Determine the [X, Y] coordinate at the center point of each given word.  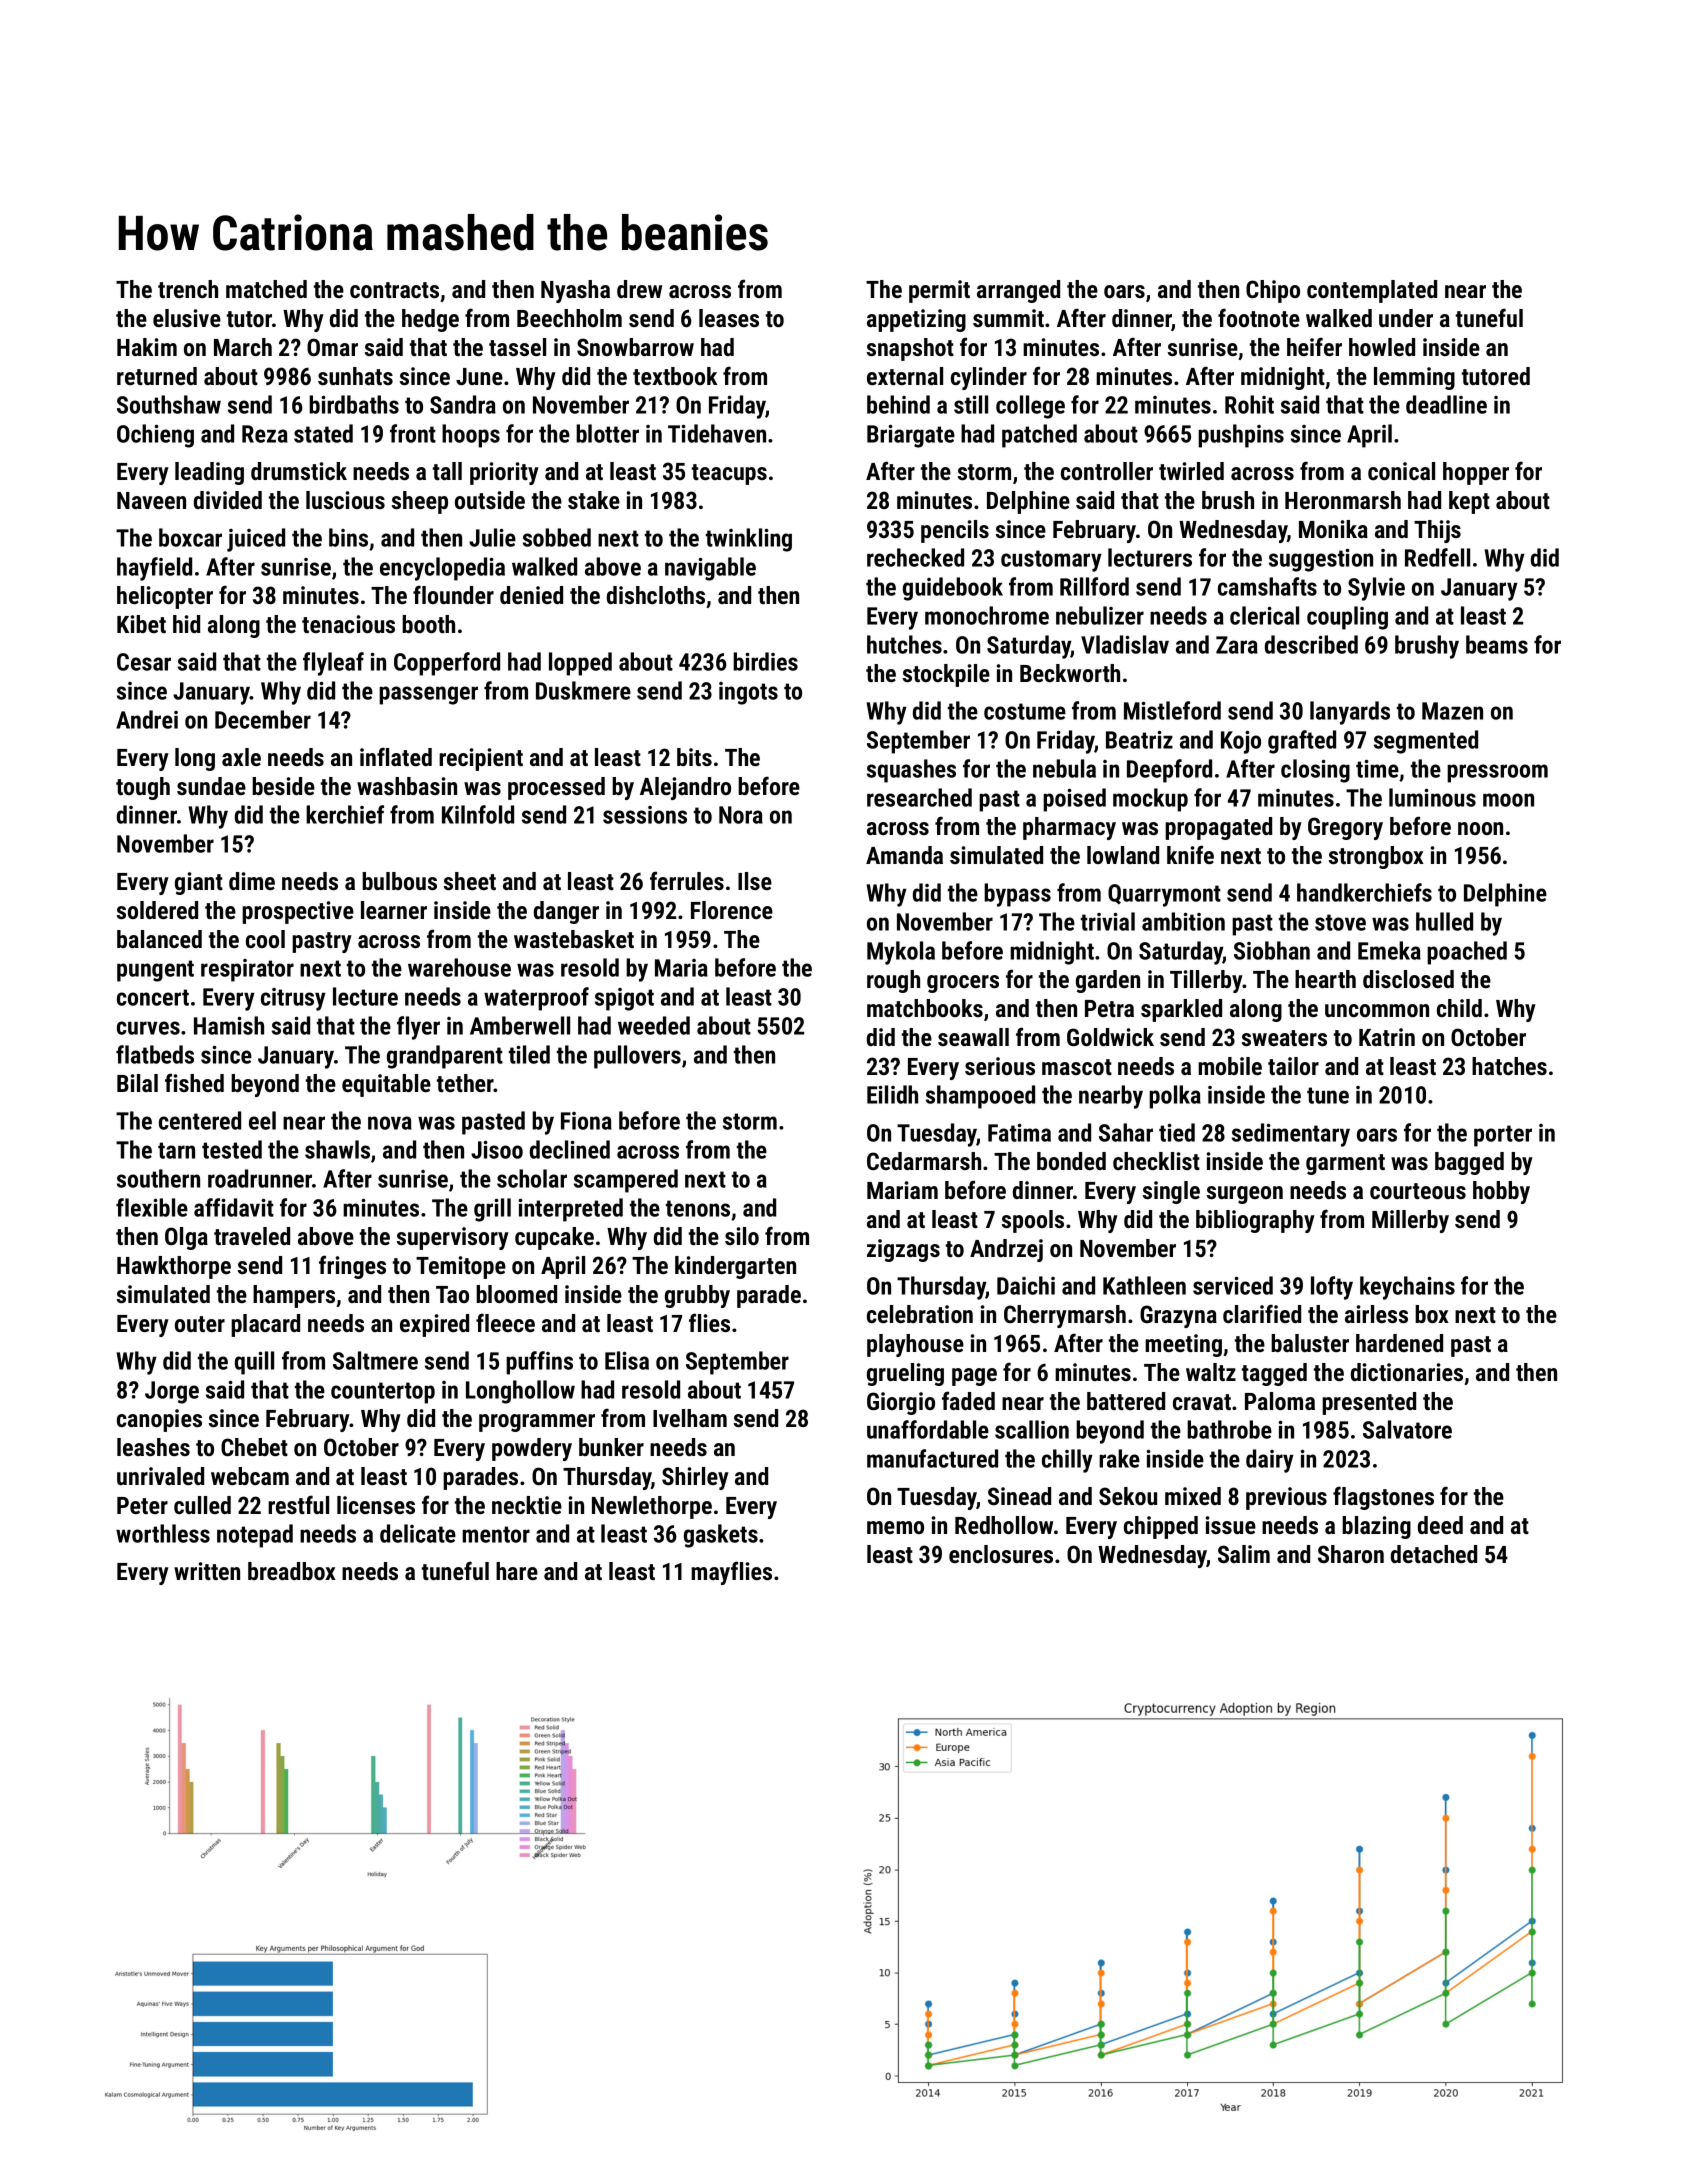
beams [1497, 644]
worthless [163, 1533]
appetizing [916, 320]
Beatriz [1139, 740]
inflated [396, 756]
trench [188, 289]
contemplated [1372, 291]
